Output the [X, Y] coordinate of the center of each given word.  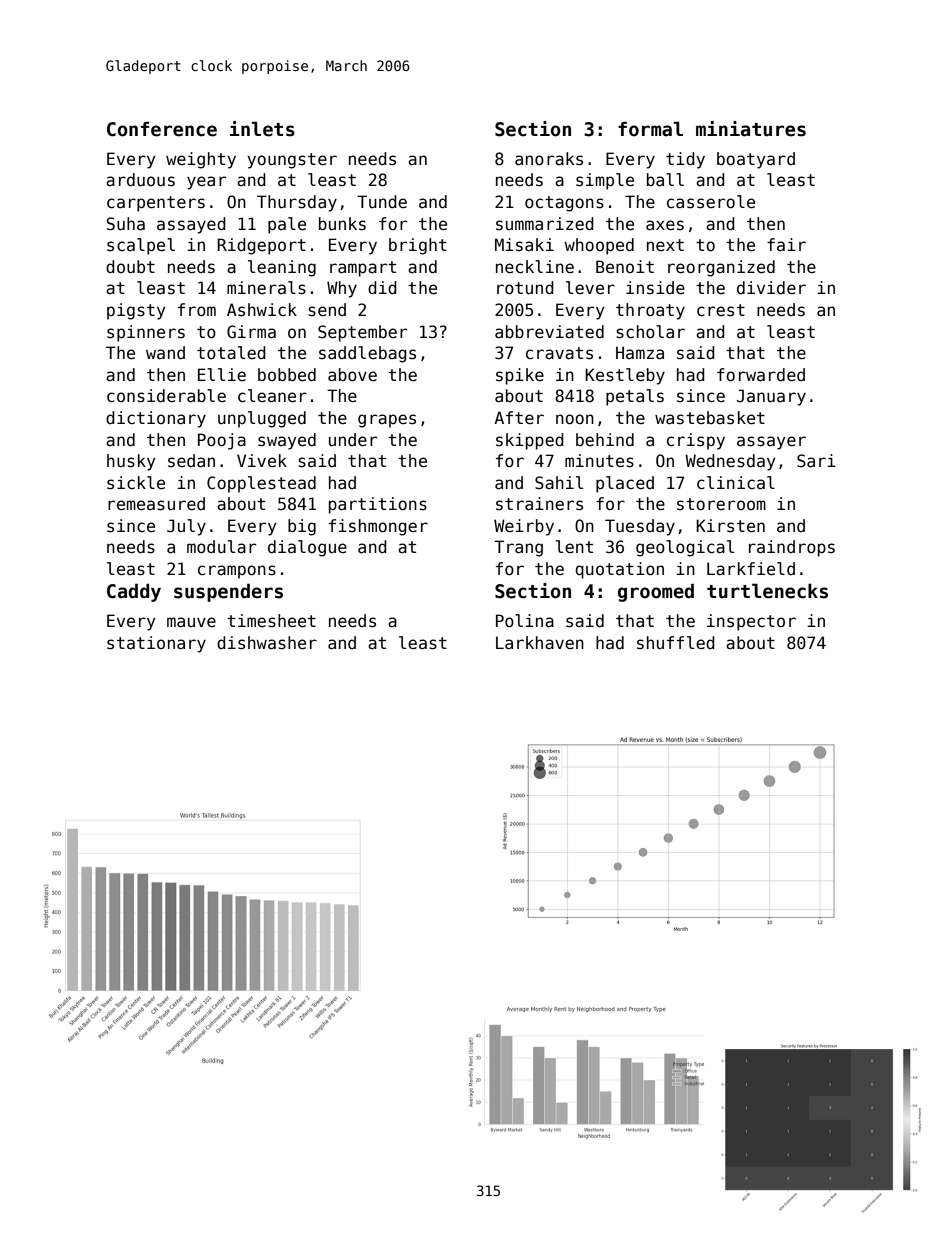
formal [650, 129]
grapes [387, 421]
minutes [599, 461]
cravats [559, 353]
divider [771, 288]
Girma [251, 332]
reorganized [721, 268]
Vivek [262, 461]
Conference [162, 129]
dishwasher [267, 643]
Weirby [524, 527]
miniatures [751, 129]
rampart [363, 269]
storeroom [721, 504]
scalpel [141, 246]
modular [221, 547]
